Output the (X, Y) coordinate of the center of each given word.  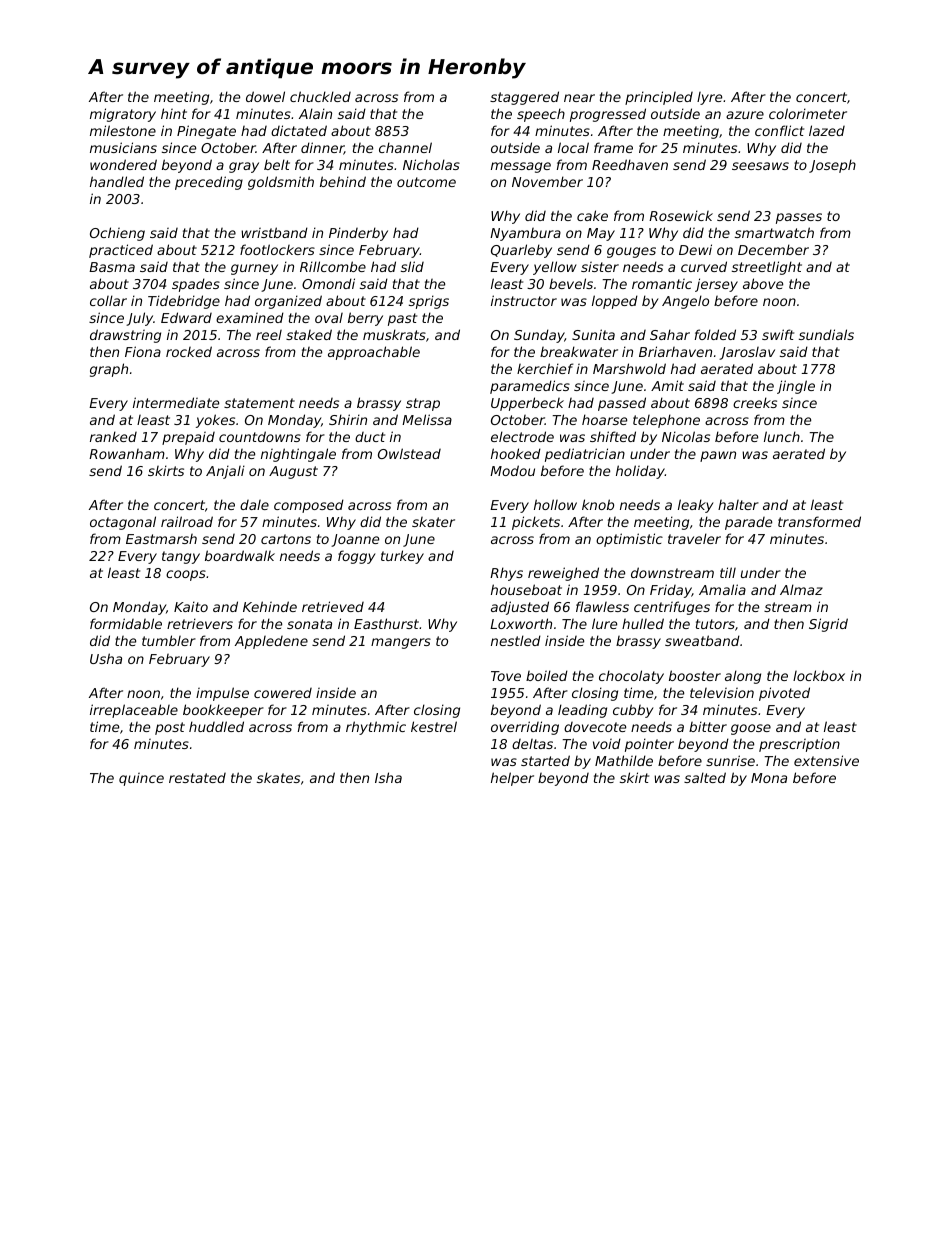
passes (799, 218)
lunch (782, 436)
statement (259, 403)
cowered (283, 693)
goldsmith (281, 183)
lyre (709, 98)
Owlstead (409, 453)
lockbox (819, 675)
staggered (524, 98)
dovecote (595, 727)
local (573, 147)
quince (141, 779)
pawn (718, 456)
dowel (265, 96)
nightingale (298, 455)
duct (370, 437)
